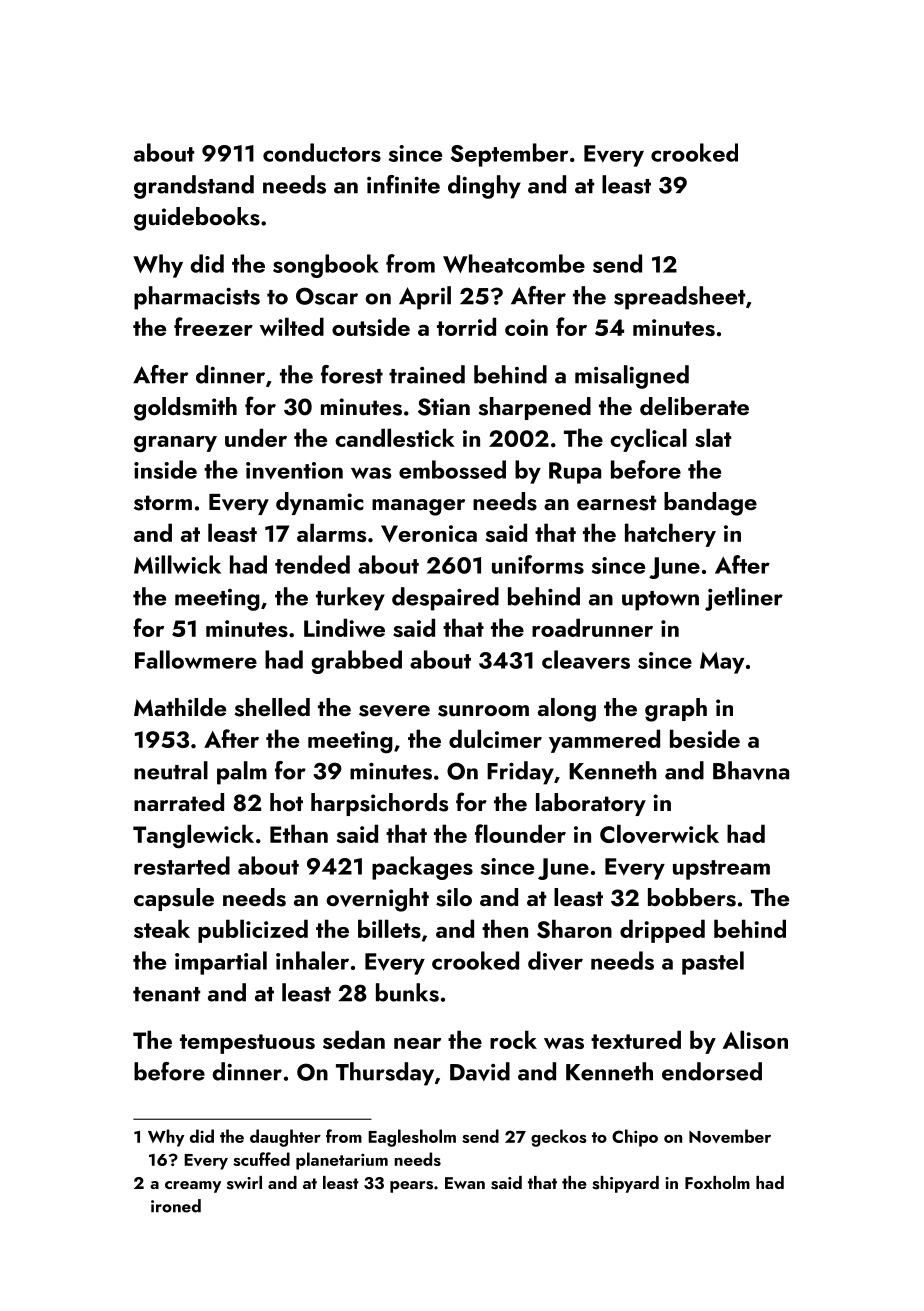 The image size is (924, 1311). What do you see at coordinates (221, 963) in the document?
I see `impartial` at bounding box center [221, 963].
